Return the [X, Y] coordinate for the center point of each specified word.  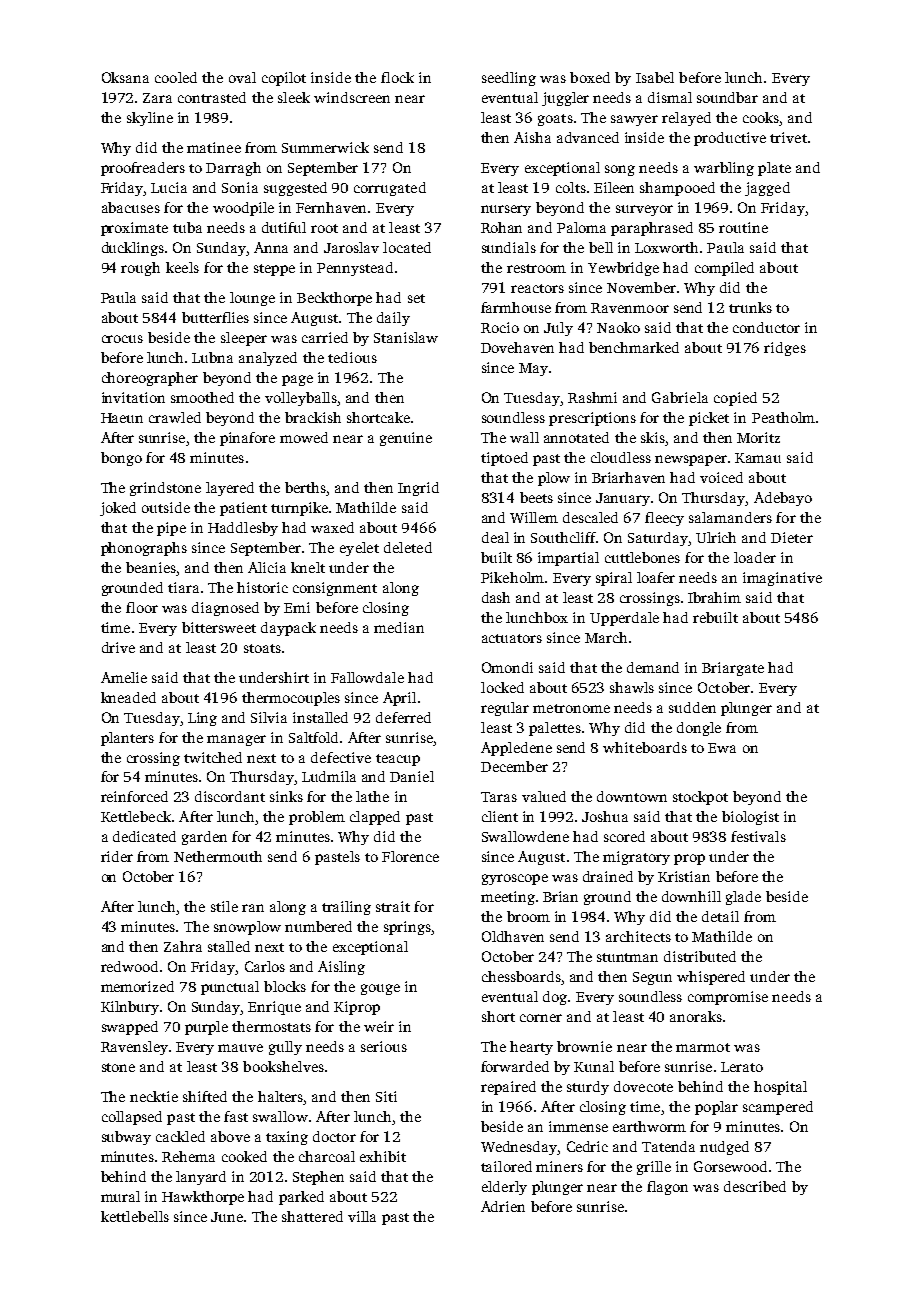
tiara [183, 587]
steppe [274, 270]
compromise [728, 998]
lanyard [201, 1178]
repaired [508, 1088]
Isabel [655, 77]
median [399, 627]
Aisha [532, 137]
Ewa [722, 748]
